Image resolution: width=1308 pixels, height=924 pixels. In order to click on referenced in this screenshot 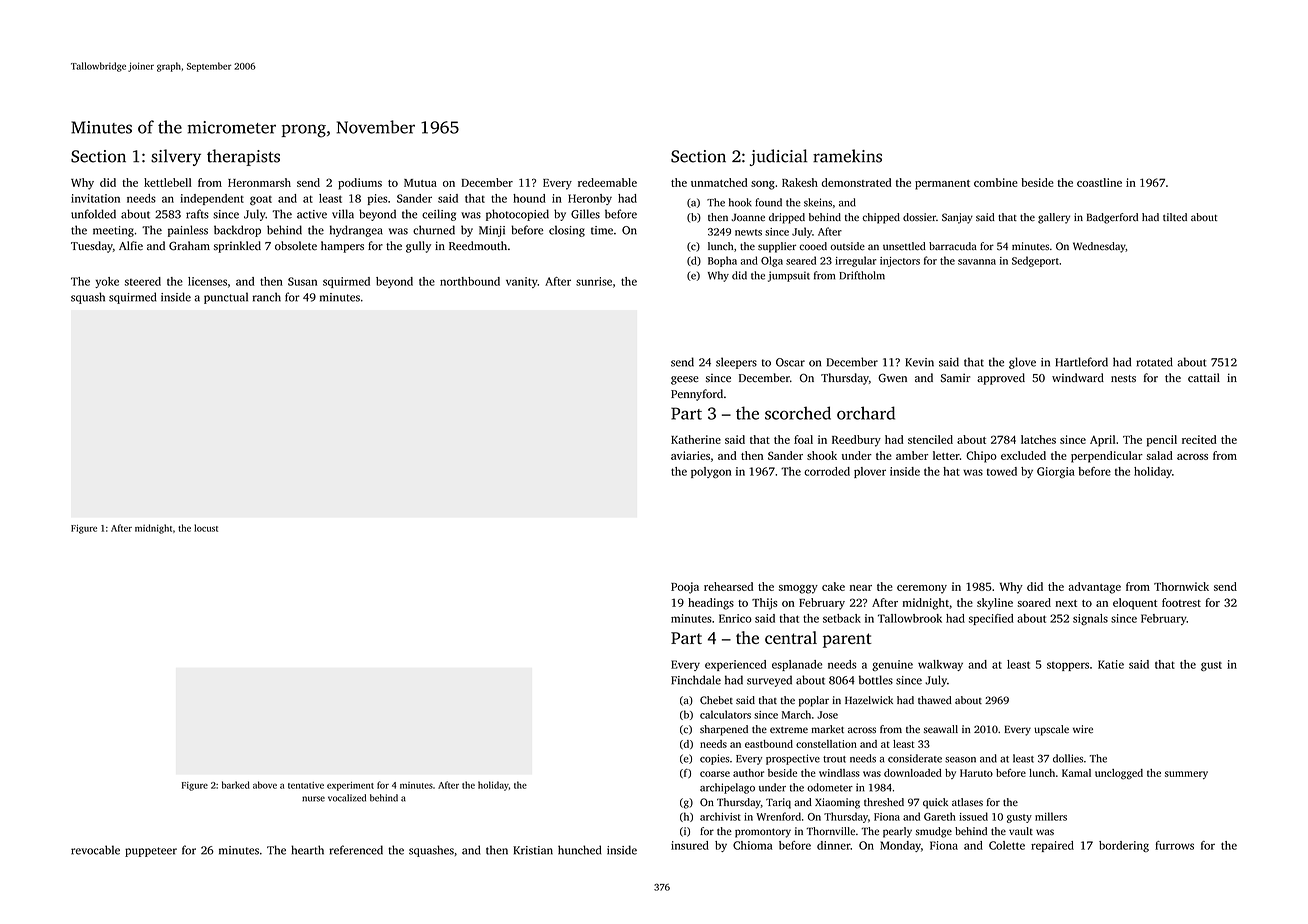, I will do `click(356, 850)`.
